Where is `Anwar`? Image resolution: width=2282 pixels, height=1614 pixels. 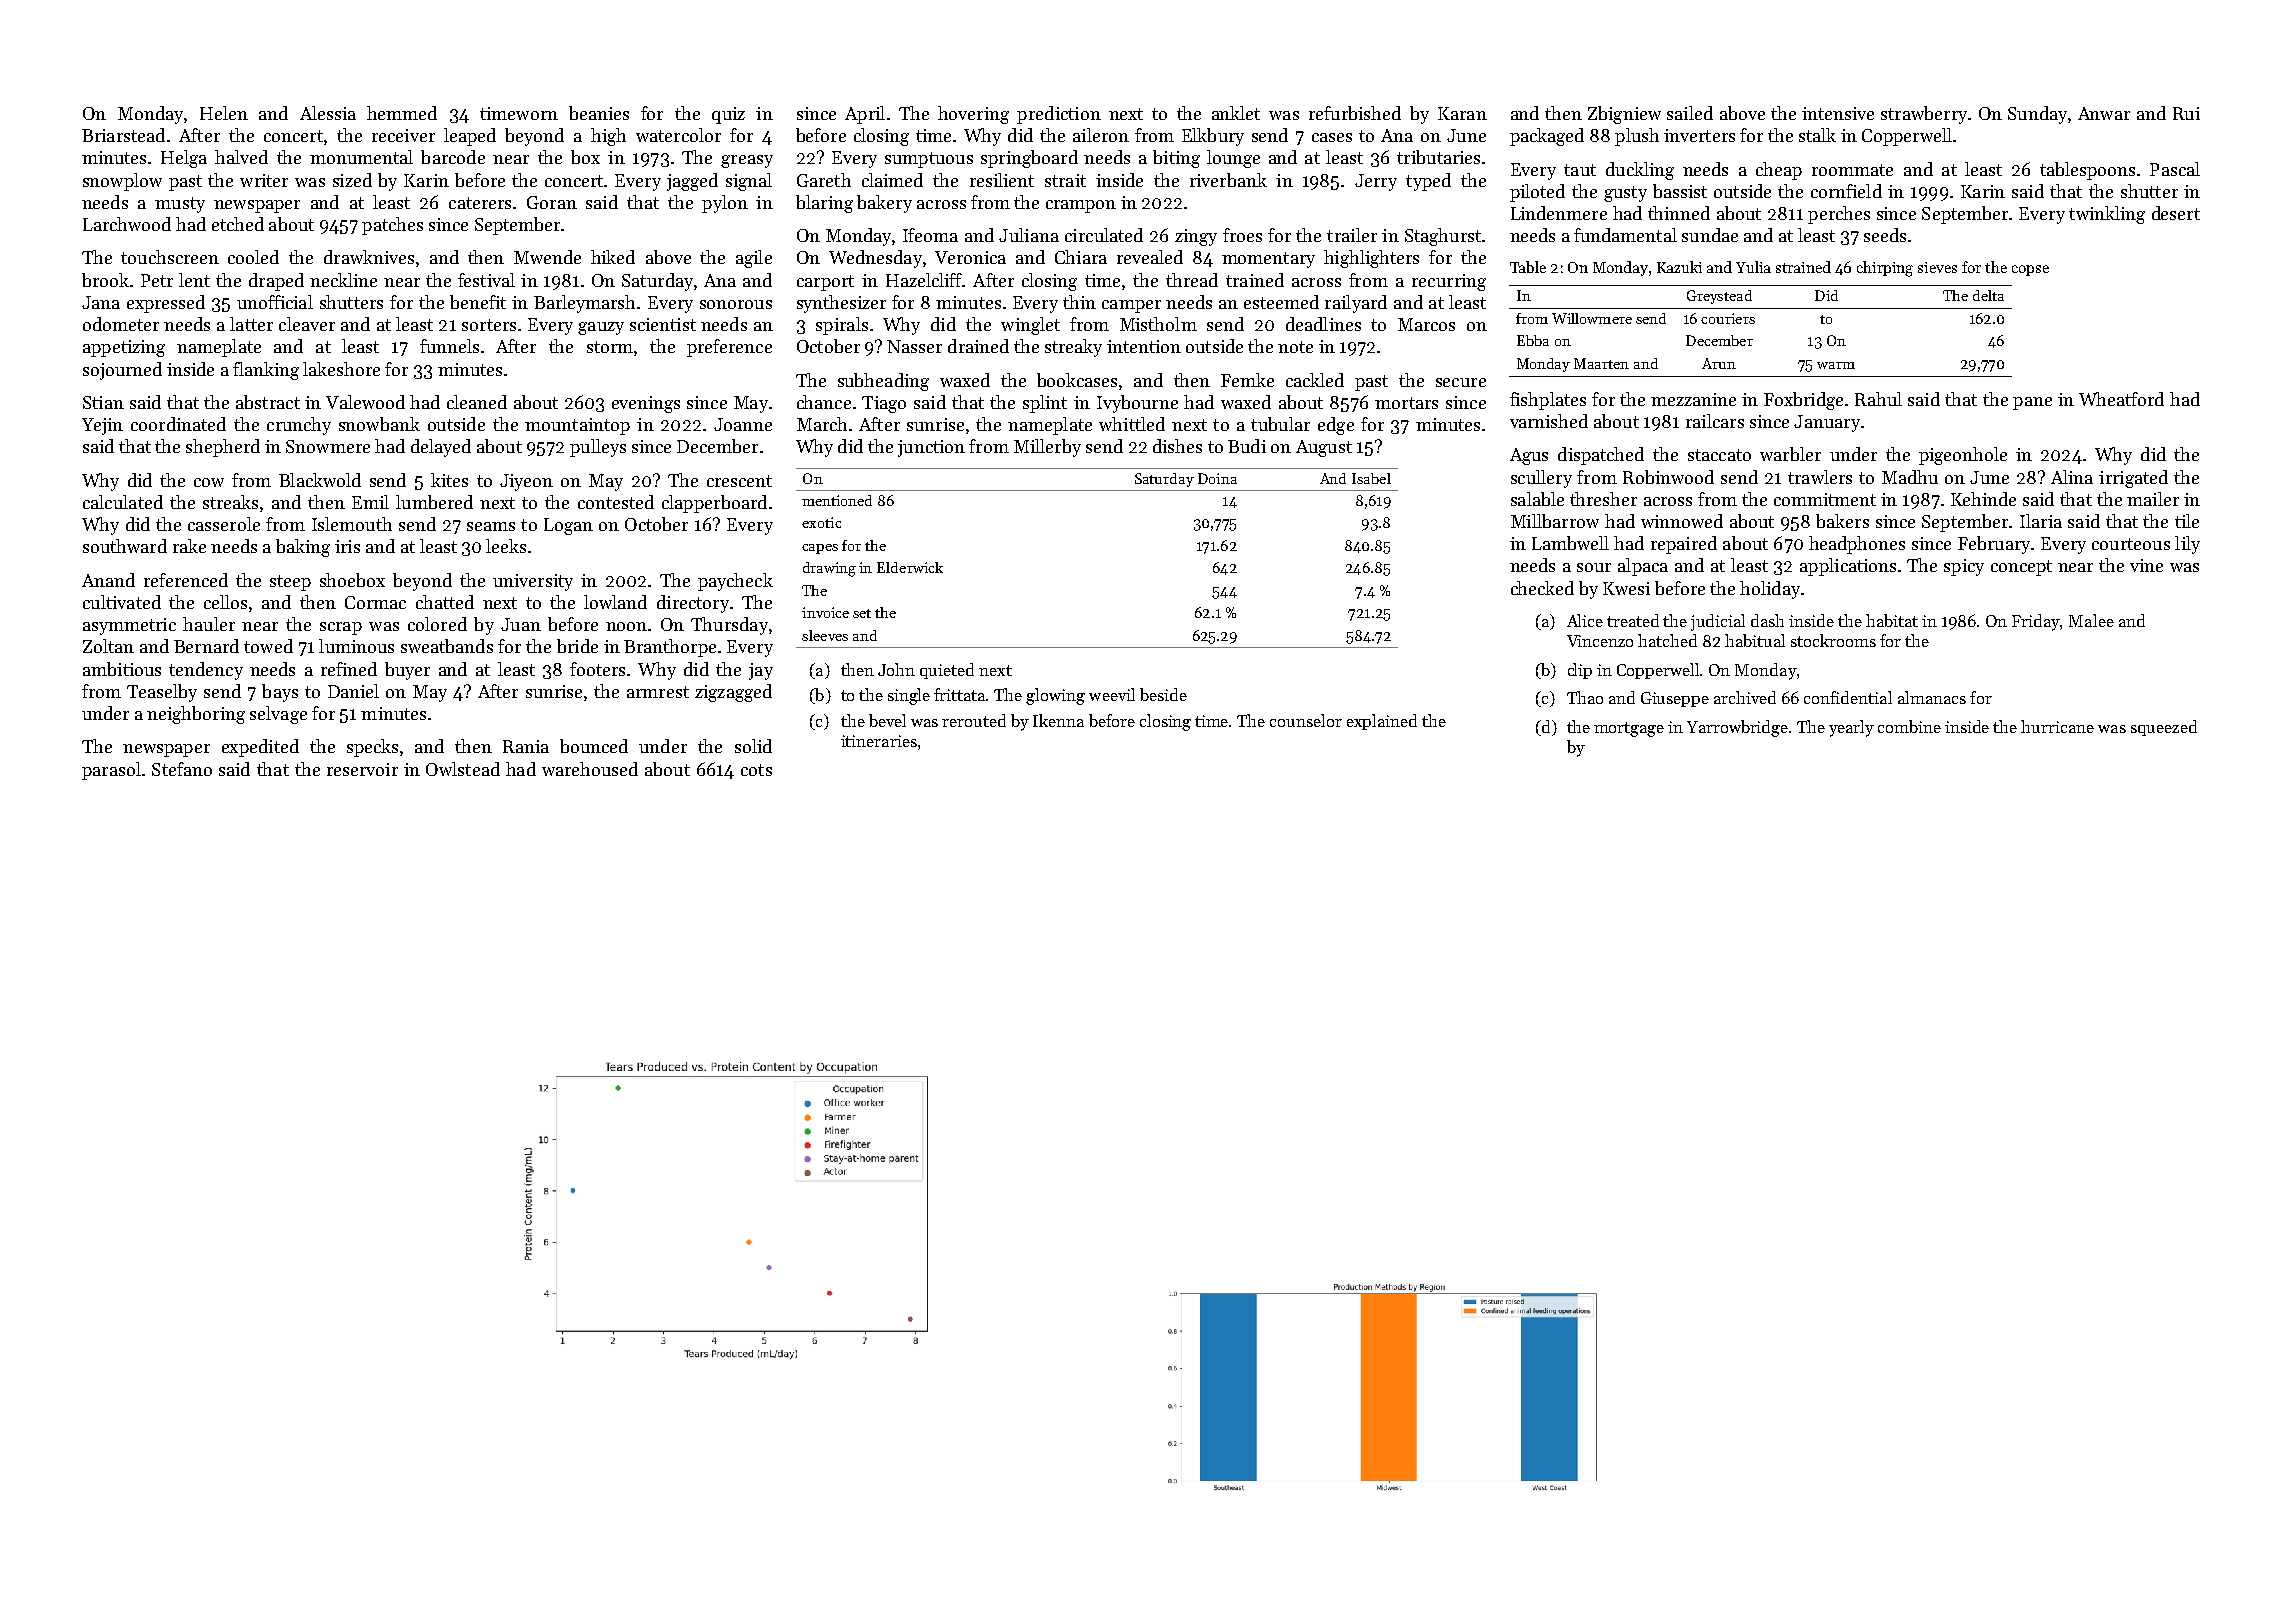
Anwar is located at coordinates (2104, 113).
